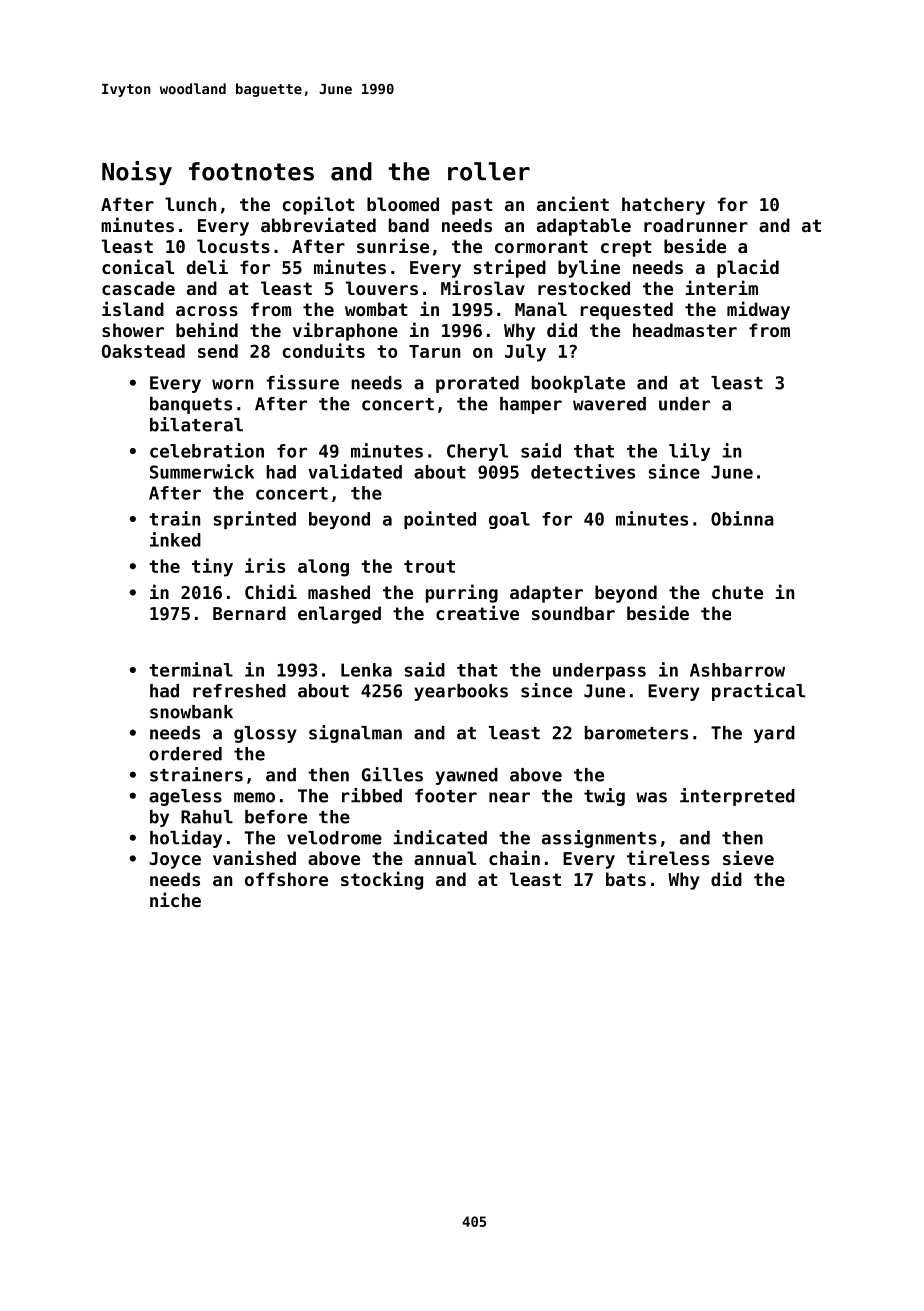 This page has width=924, height=1311. What do you see at coordinates (251, 171) in the page?
I see `footnotes` at bounding box center [251, 171].
